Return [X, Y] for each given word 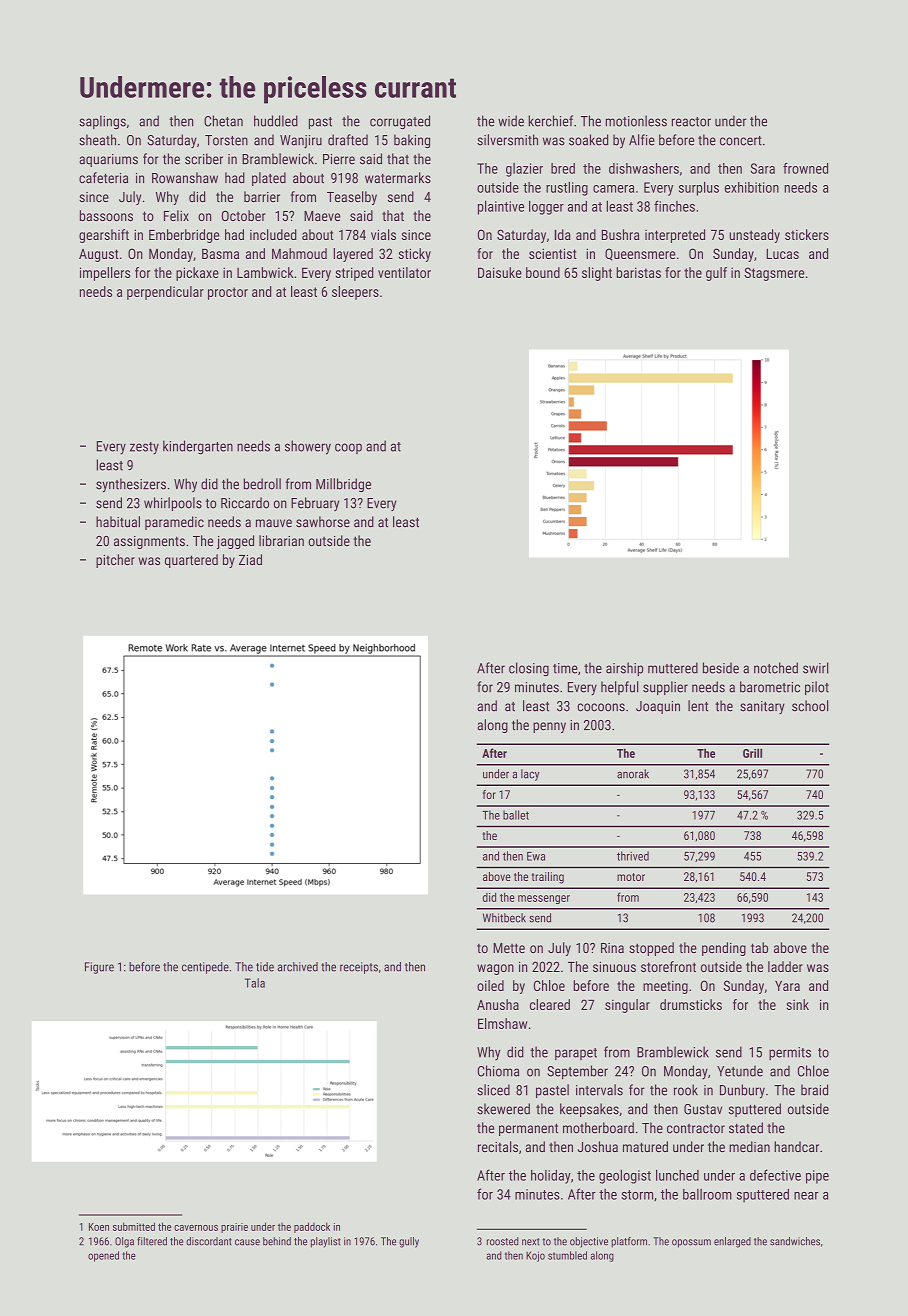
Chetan [223, 121]
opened [103, 1256]
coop [348, 448]
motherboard [598, 1128]
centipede [205, 968]
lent [698, 706]
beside [721, 668]
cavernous [196, 1228]
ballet [516, 815]
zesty [144, 448]
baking [412, 141]
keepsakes [589, 1110]
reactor [691, 122]
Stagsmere [774, 274]
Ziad [250, 559]
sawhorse [323, 522]
